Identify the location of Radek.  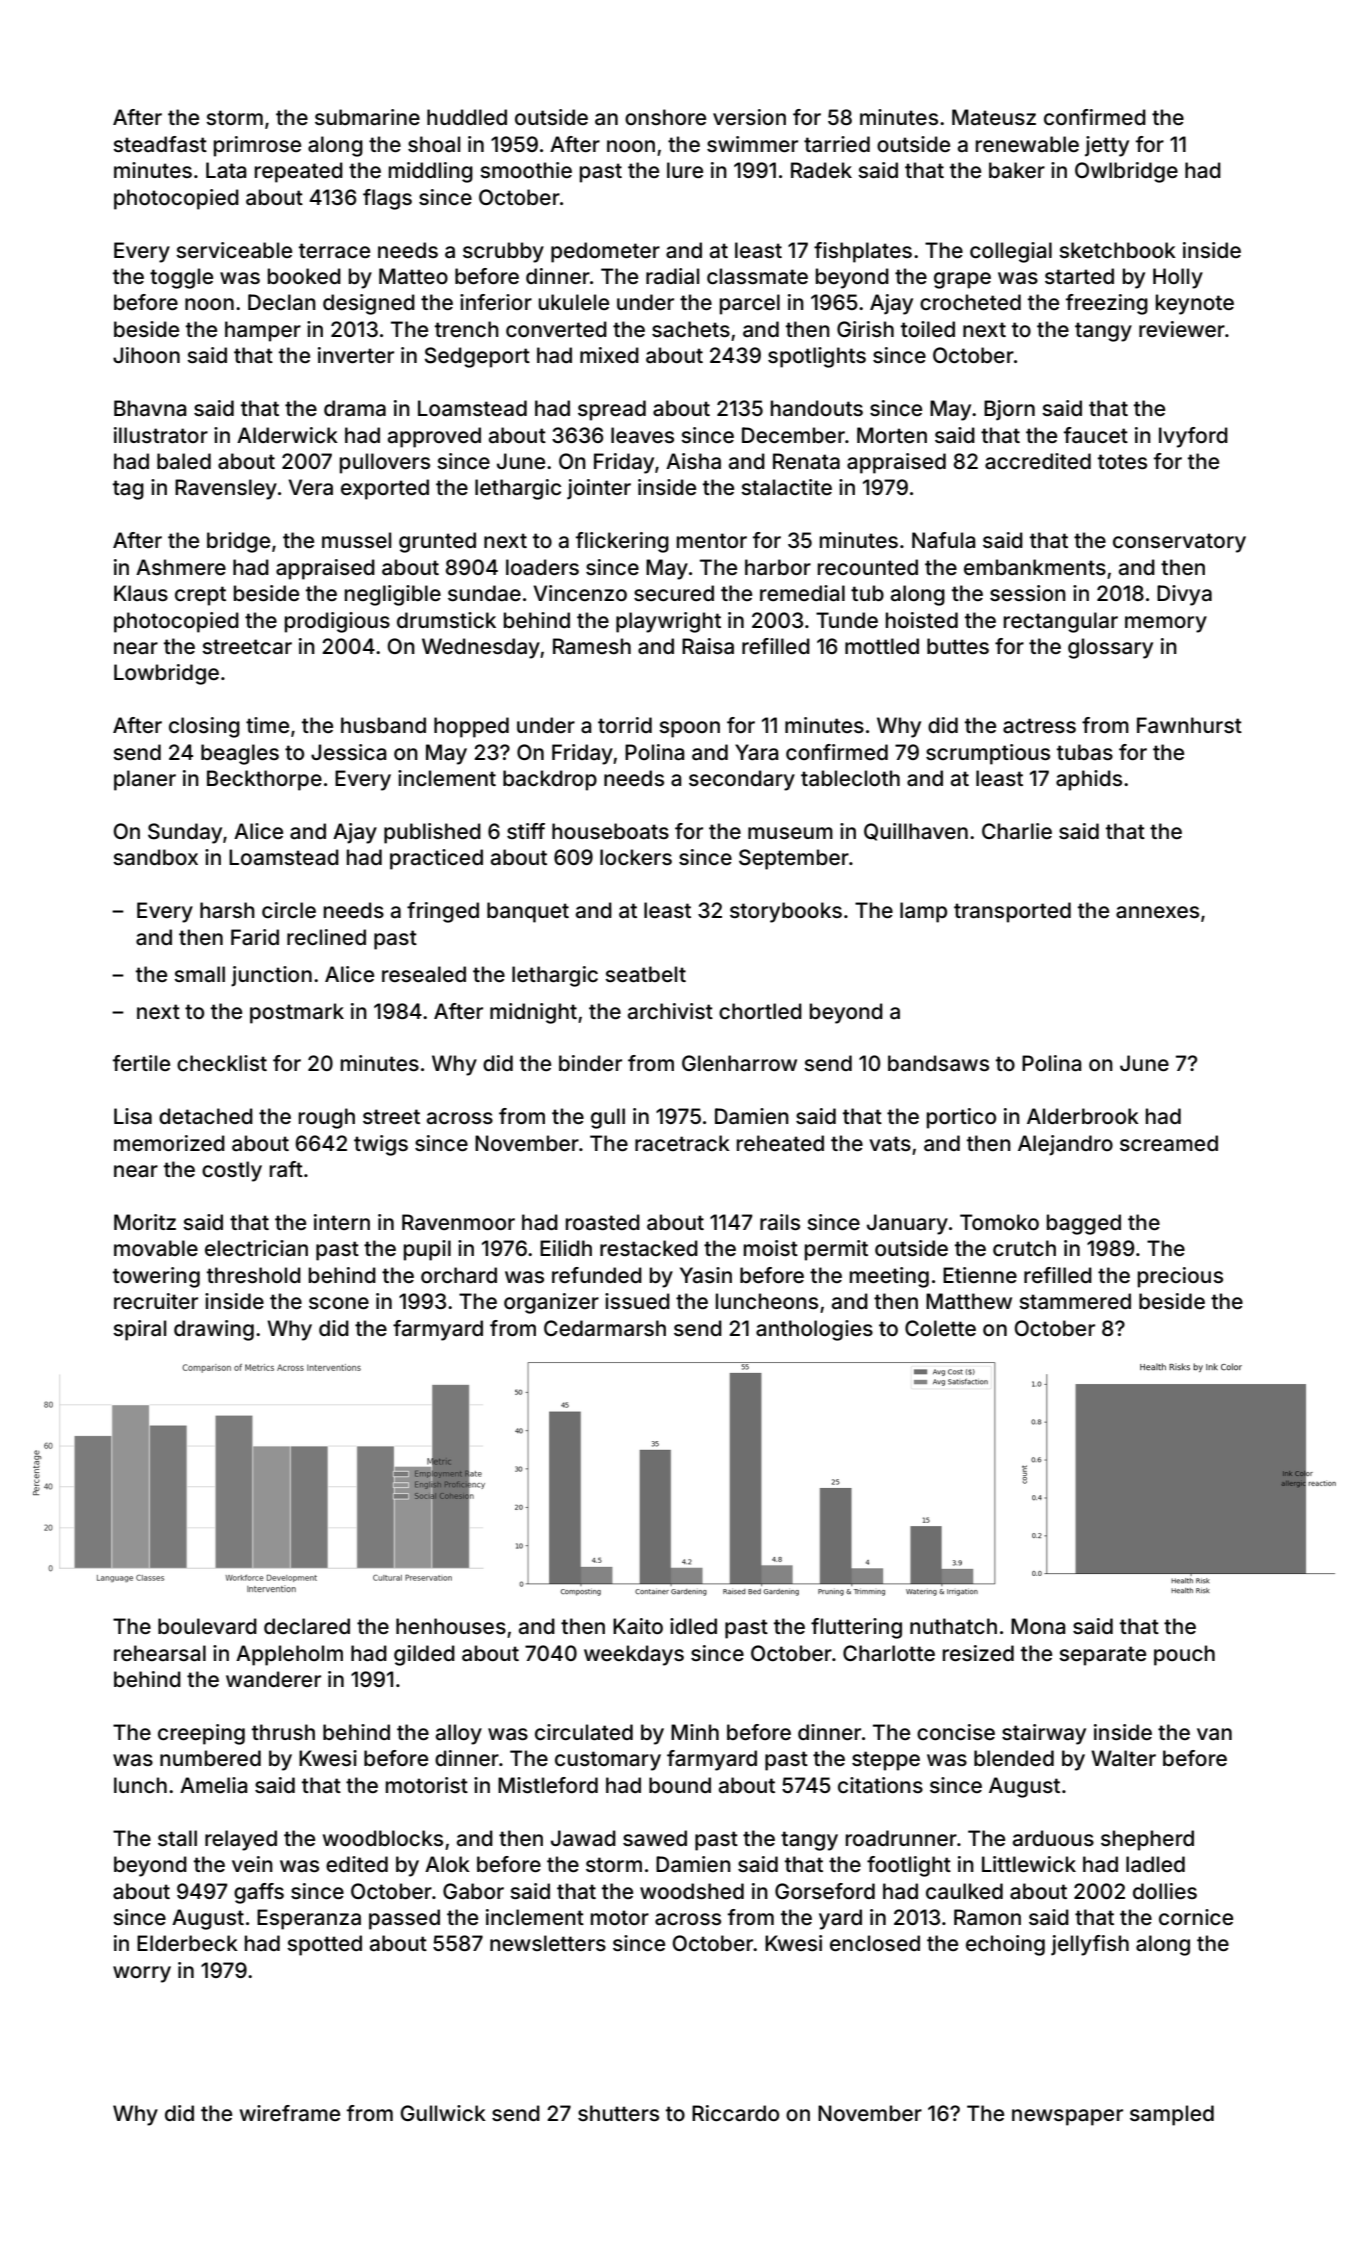
(821, 170).
